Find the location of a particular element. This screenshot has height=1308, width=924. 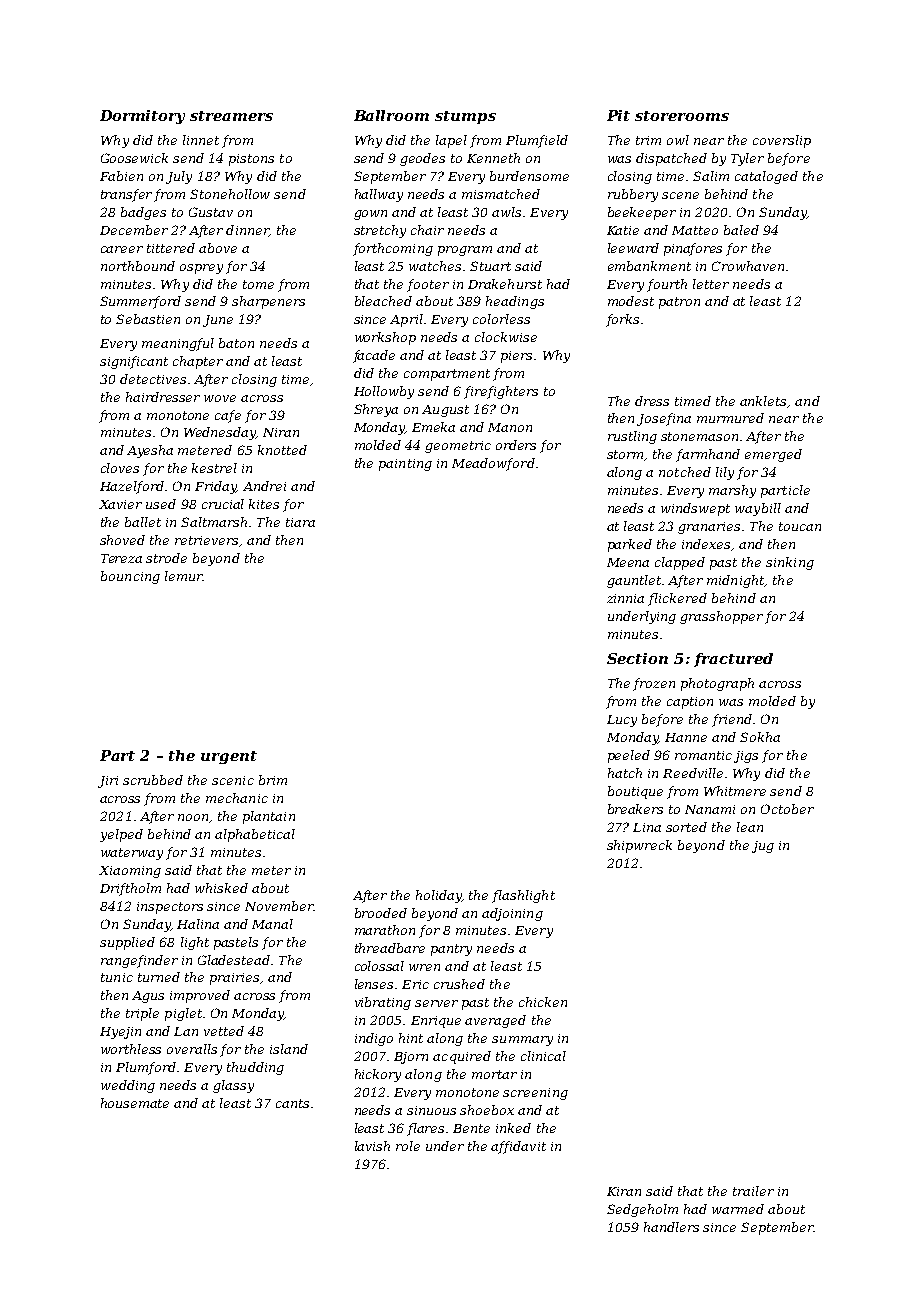

handlers is located at coordinates (671, 1227).
